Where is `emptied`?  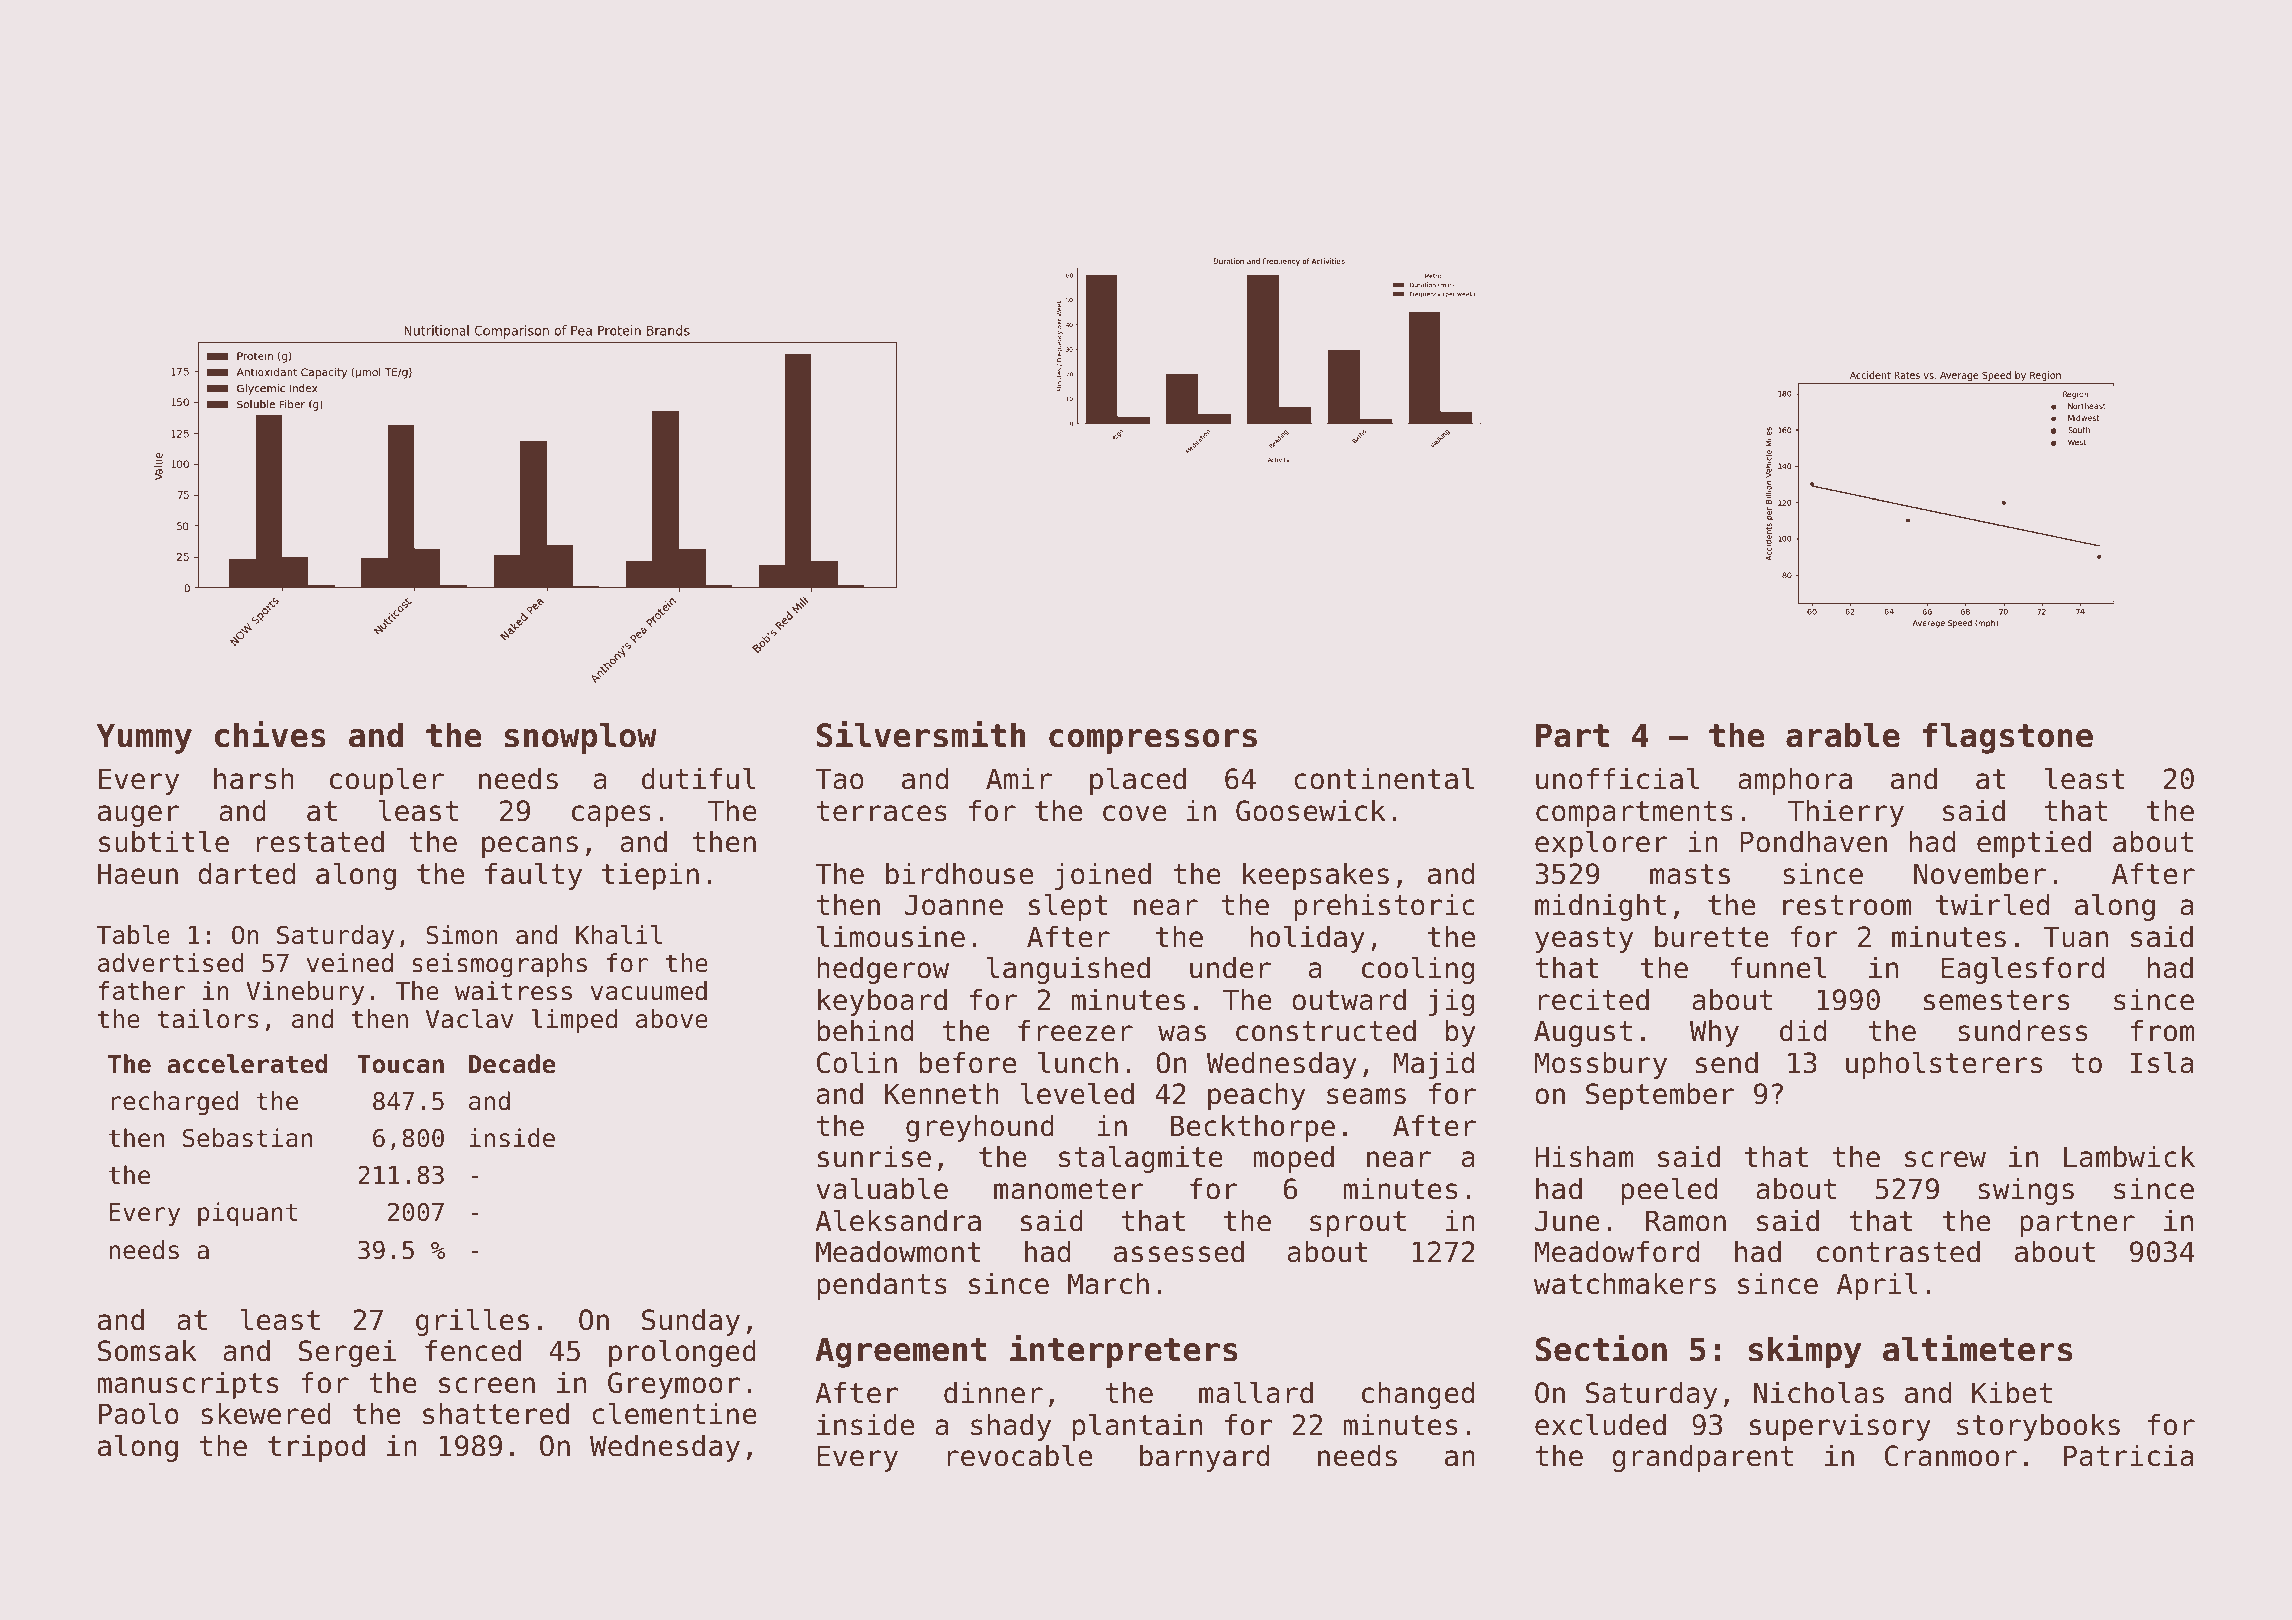 emptied is located at coordinates (2034, 844).
